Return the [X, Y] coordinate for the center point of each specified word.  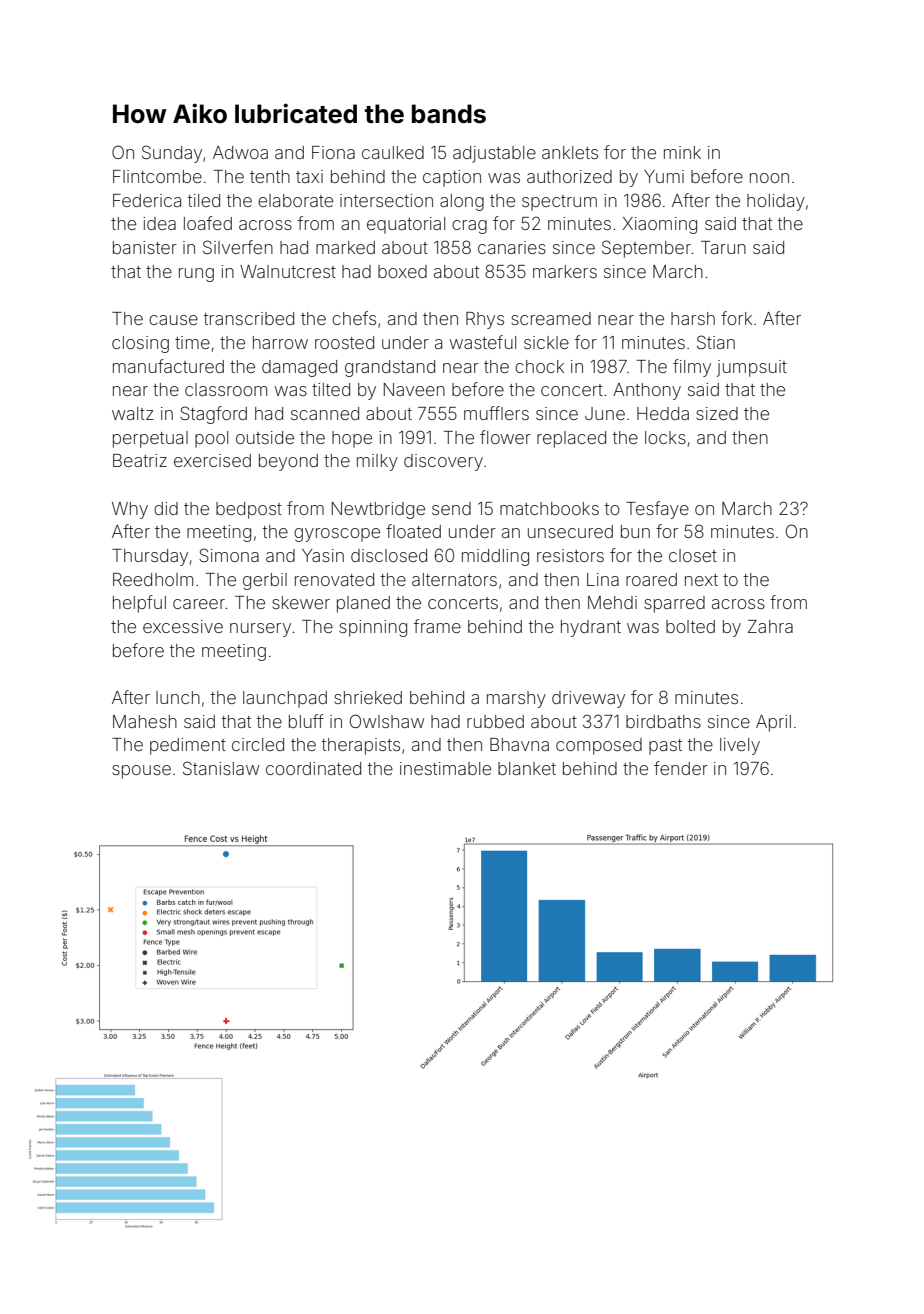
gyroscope [337, 535]
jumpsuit [752, 368]
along [462, 202]
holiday [776, 202]
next [701, 580]
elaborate [295, 200]
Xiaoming [660, 225]
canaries [512, 247]
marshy [516, 699]
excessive [183, 626]
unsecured [570, 531]
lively [740, 746]
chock [539, 366]
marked [345, 247]
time [192, 342]
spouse [141, 772]
